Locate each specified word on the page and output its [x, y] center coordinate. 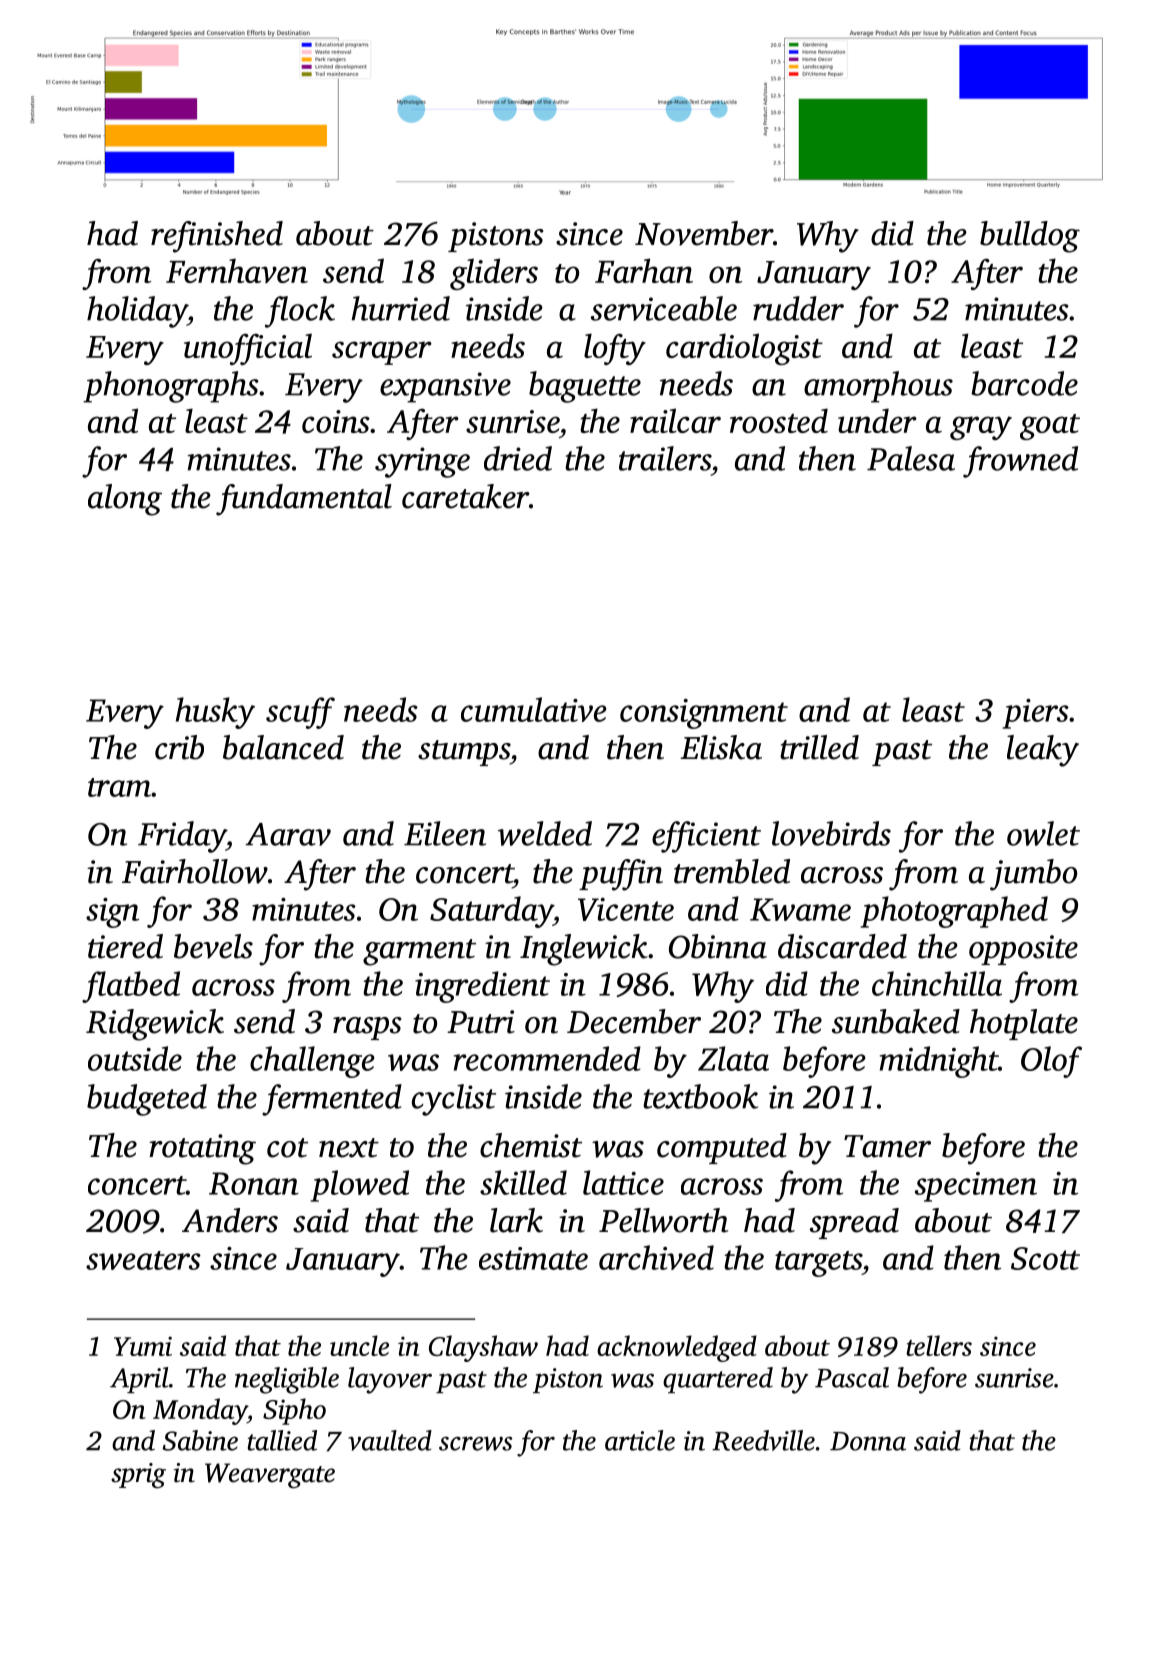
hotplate [1024, 1024]
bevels [213, 946]
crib [179, 747]
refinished [217, 237]
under [877, 420]
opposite [1023, 950]
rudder [798, 308]
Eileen [445, 833]
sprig [138, 1476]
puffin [621, 875]
